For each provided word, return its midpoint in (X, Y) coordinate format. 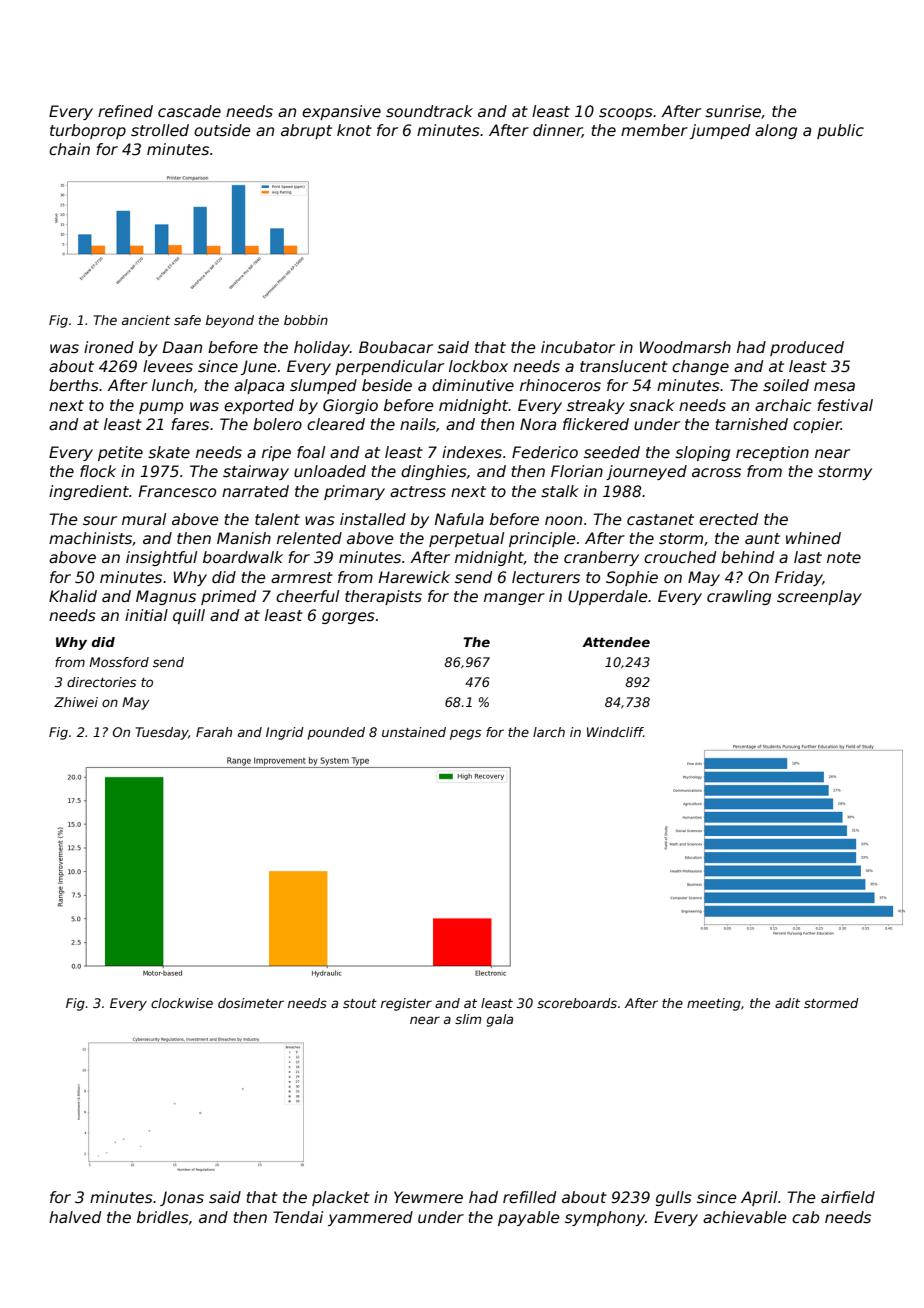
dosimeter (251, 1003)
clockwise (182, 1003)
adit (787, 1003)
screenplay (819, 597)
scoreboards (577, 1003)
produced (807, 348)
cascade (189, 111)
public (840, 131)
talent (277, 519)
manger (514, 599)
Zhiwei (76, 702)
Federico (545, 452)
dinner (557, 131)
